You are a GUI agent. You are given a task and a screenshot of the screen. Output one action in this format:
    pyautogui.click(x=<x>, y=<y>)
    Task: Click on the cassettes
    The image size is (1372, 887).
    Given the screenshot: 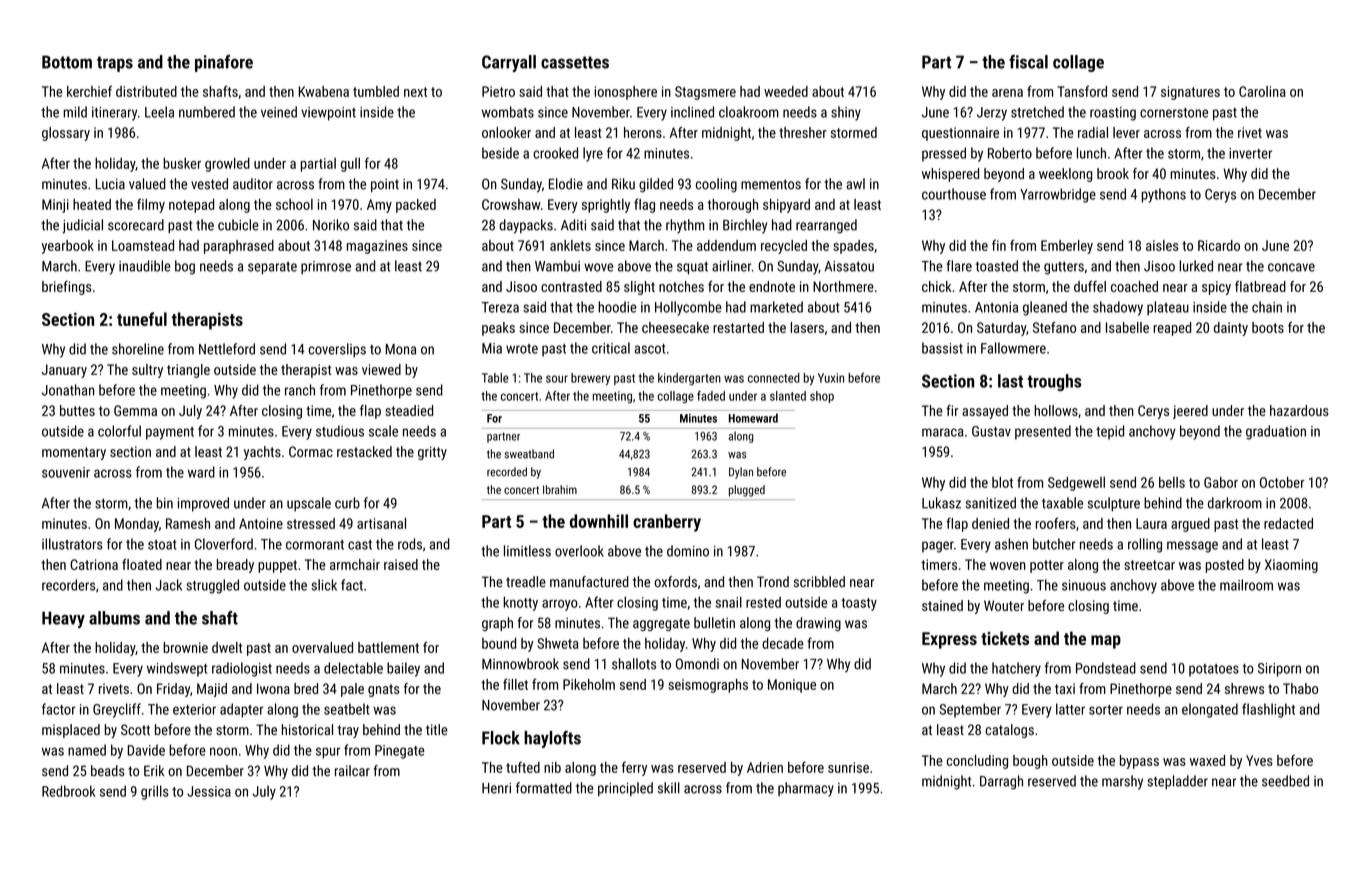 What is the action you would take?
    pyautogui.click(x=575, y=62)
